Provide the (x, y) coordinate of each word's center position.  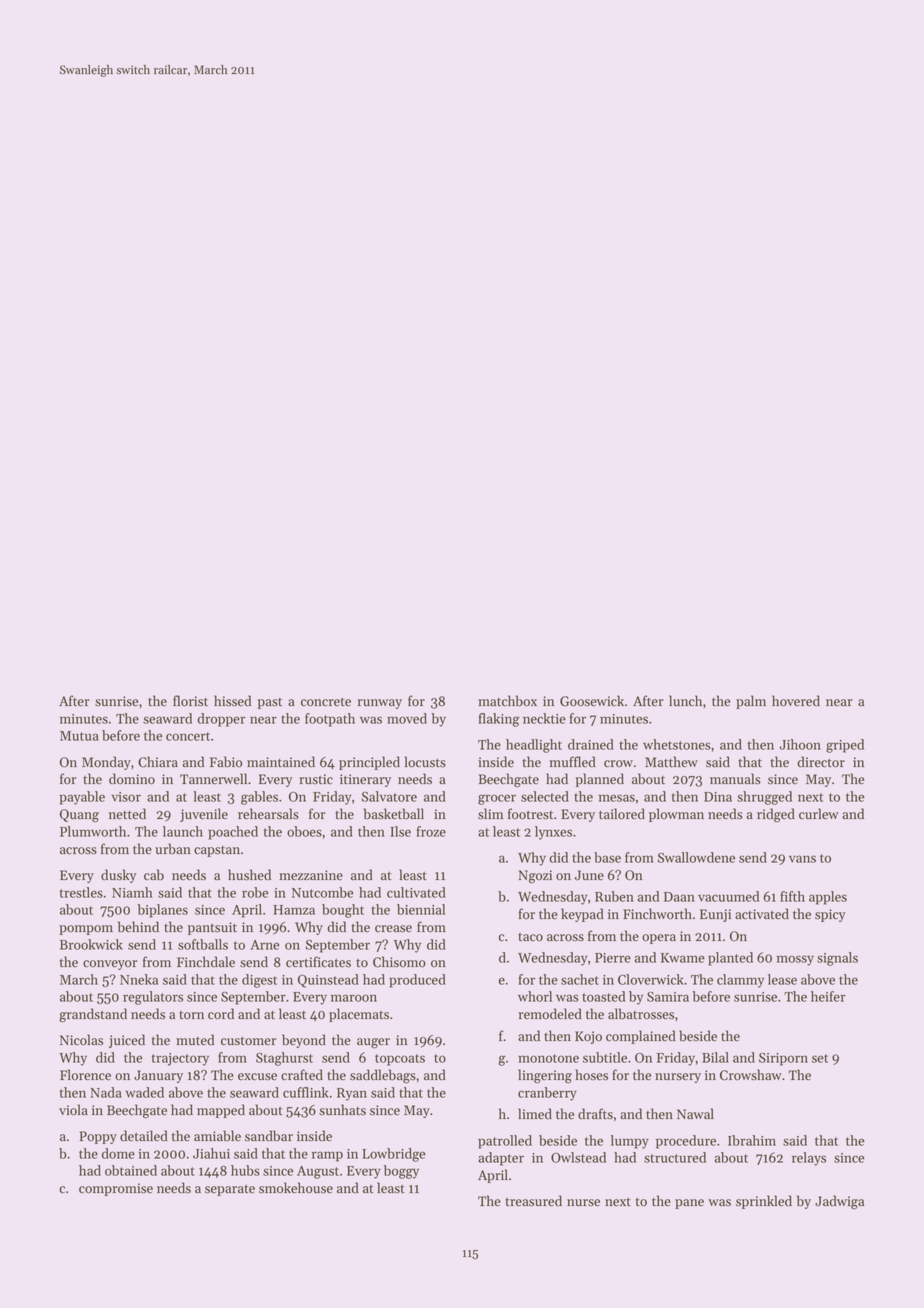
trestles (81, 892)
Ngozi (535, 877)
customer (248, 1041)
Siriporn (783, 1059)
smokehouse (296, 1188)
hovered (796, 701)
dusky (118, 876)
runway (379, 704)
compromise (116, 1189)
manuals (735, 779)
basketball (394, 814)
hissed (232, 701)
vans (802, 859)
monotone (548, 1058)
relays (809, 1159)
